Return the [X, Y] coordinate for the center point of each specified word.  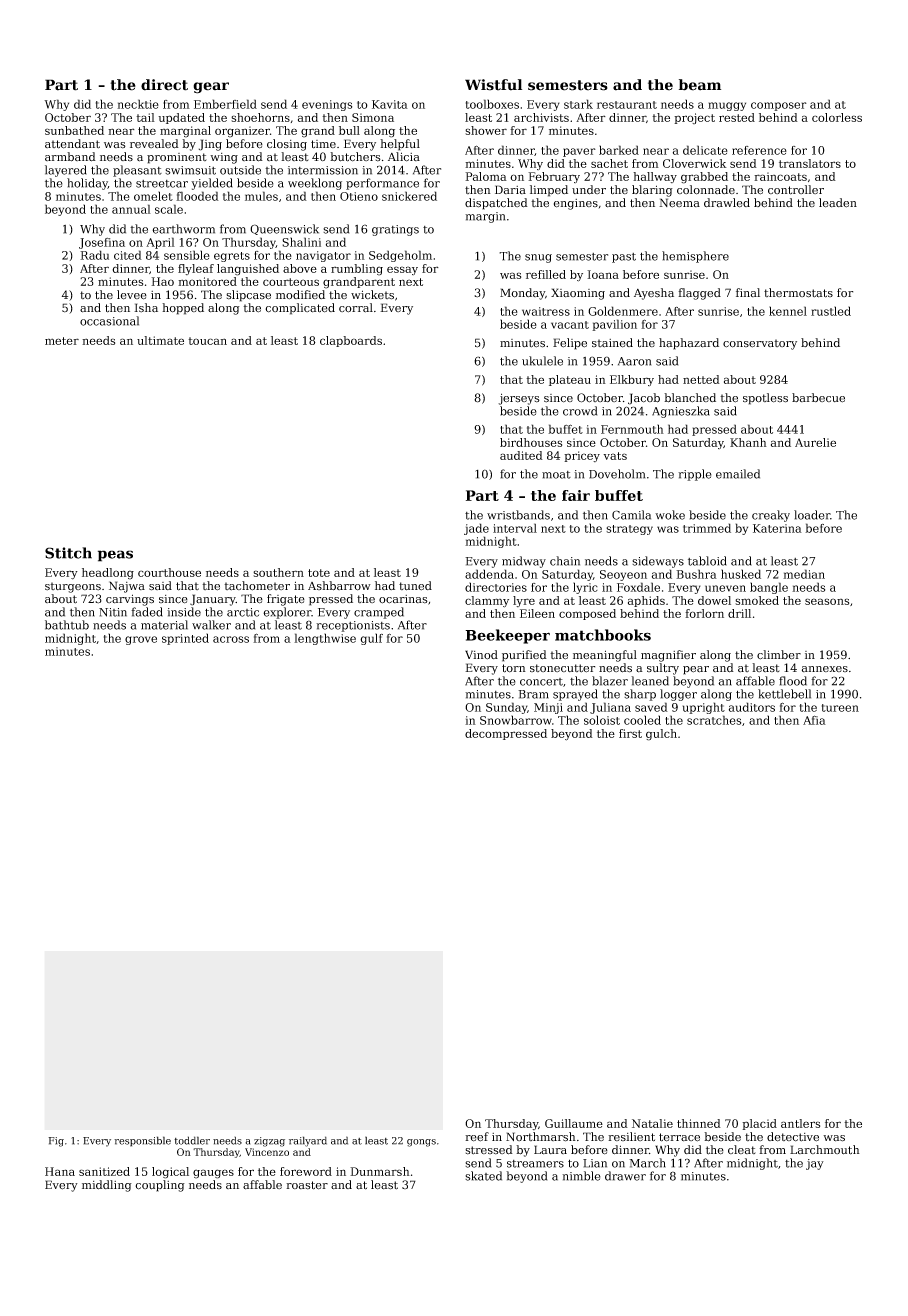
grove [141, 640]
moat [556, 475]
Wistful [493, 85]
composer [779, 106]
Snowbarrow [516, 720]
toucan [207, 341]
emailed [738, 474]
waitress [546, 311]
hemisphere [695, 257]
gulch [661, 735]
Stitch [68, 553]
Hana [60, 1171]
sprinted [185, 639]
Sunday [506, 708]
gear [211, 88]
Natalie [652, 1123]
